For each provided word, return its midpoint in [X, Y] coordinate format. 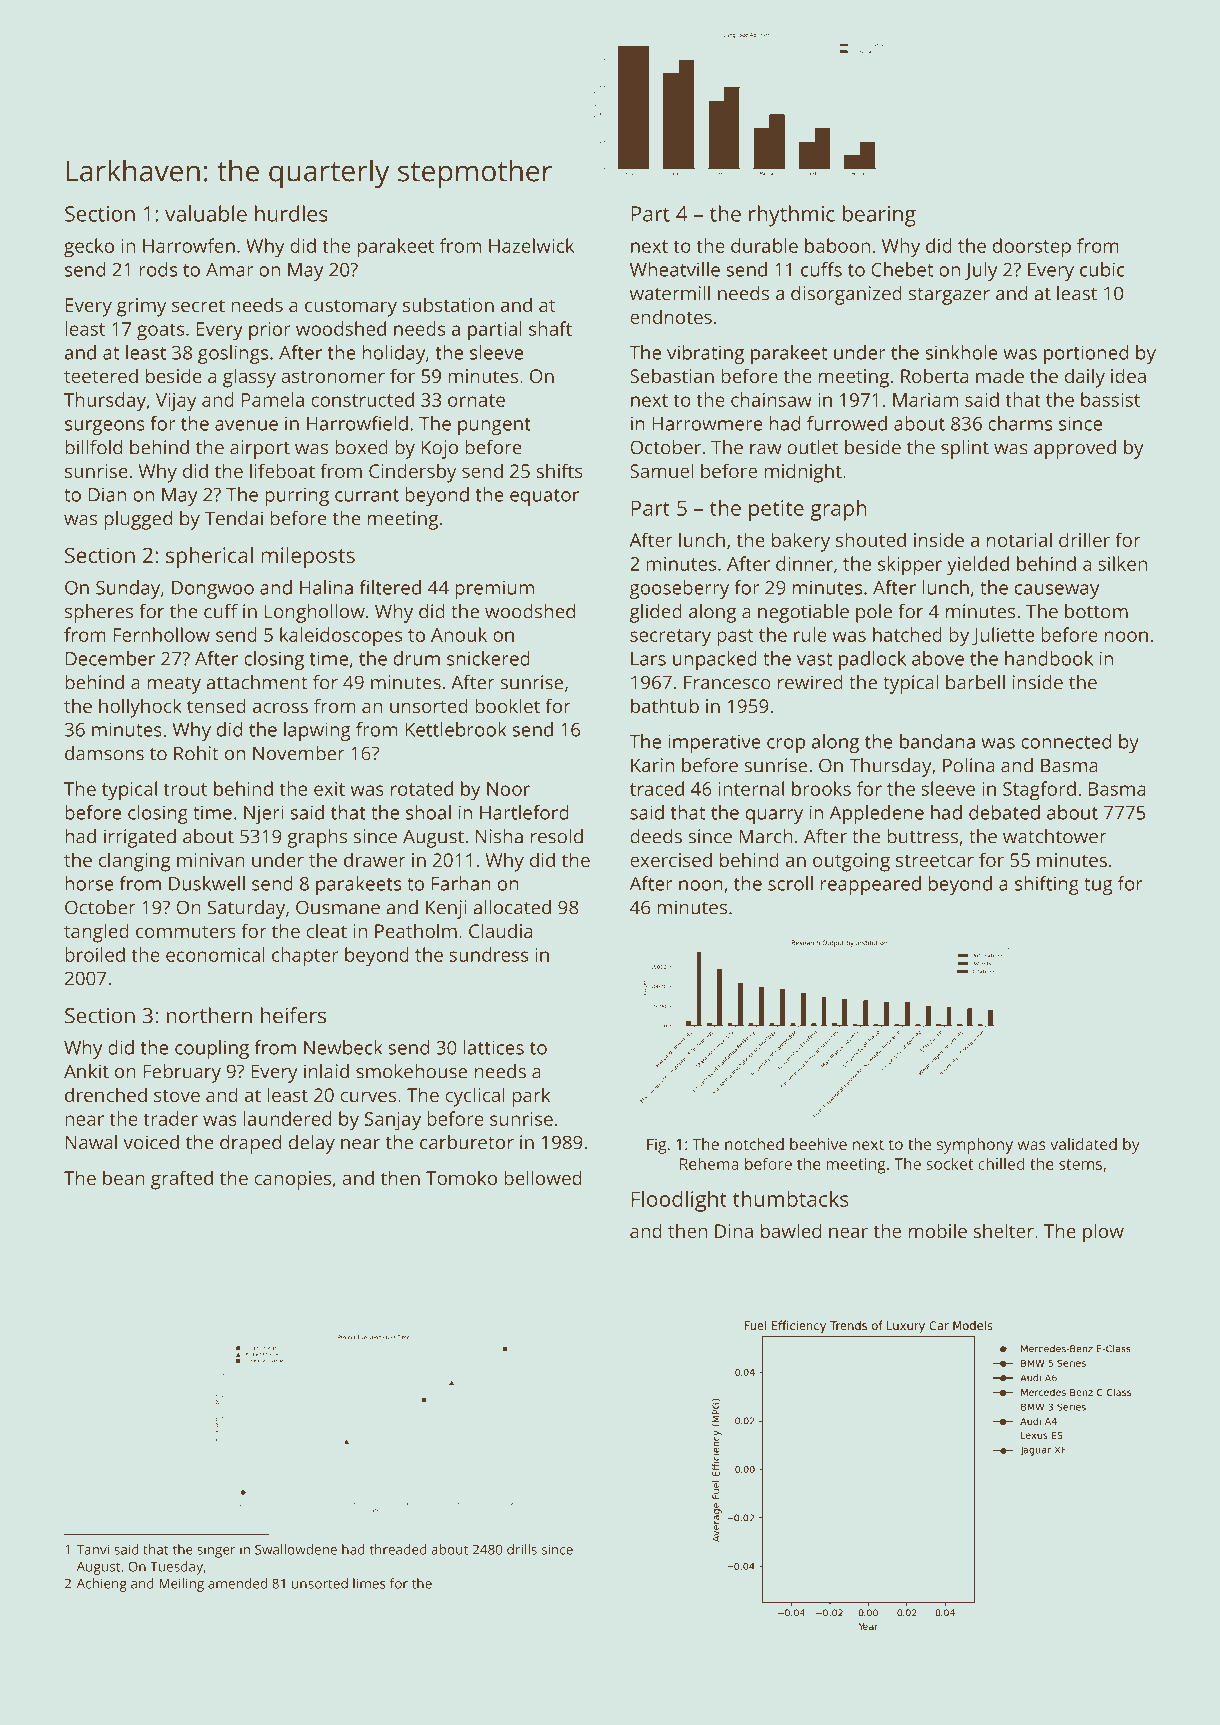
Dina [734, 1231]
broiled [95, 954]
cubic [1102, 269]
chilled [1001, 1163]
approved [1075, 449]
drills [522, 1549]
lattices [494, 1047]
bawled [791, 1230]
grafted [182, 1180]
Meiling [181, 1585]
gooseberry [679, 589]
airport [260, 449]
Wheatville [675, 269]
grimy [142, 307]
